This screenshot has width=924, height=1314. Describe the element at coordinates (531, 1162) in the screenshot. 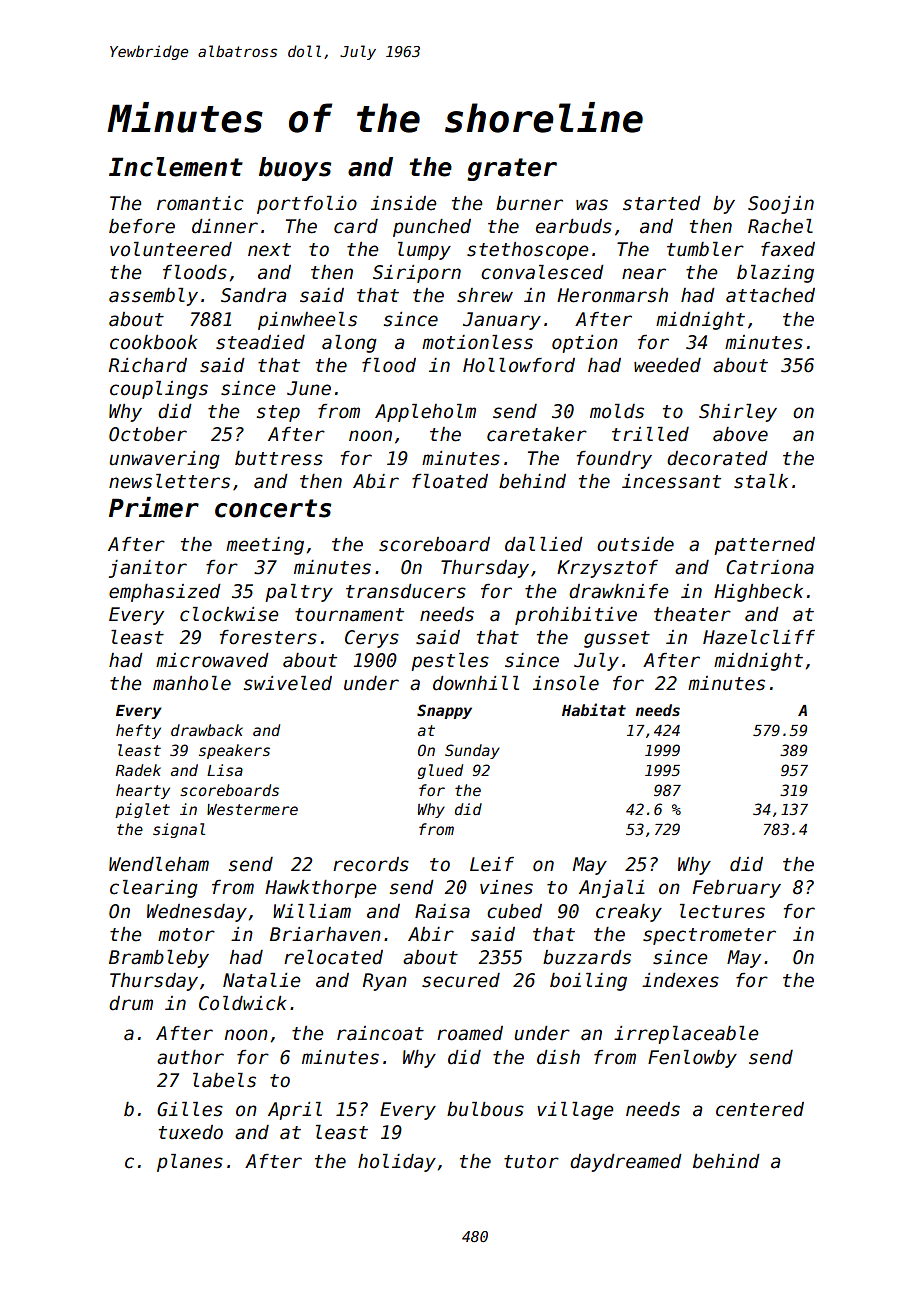

I see `tutor` at that location.
